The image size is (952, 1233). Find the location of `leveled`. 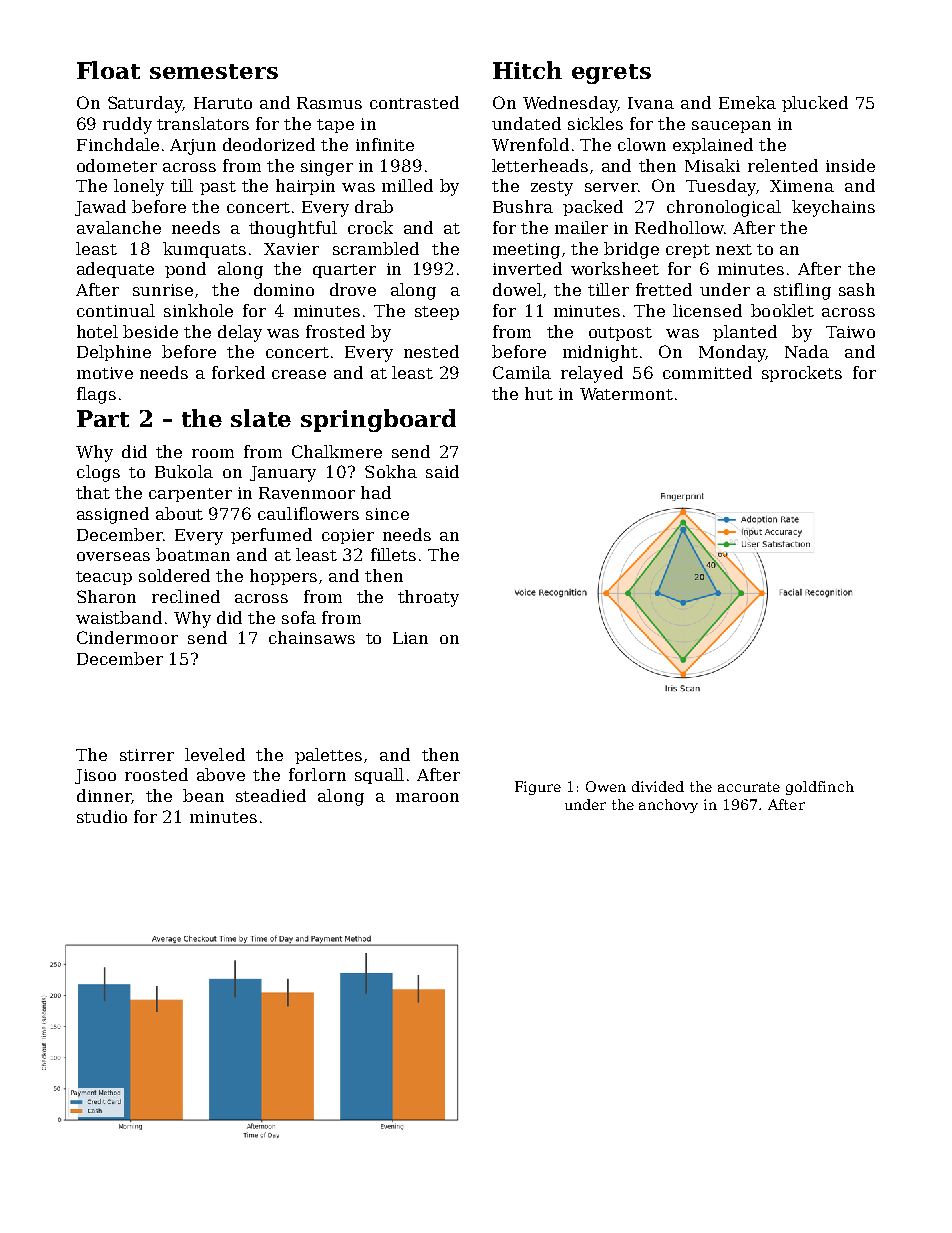

leveled is located at coordinates (215, 754).
